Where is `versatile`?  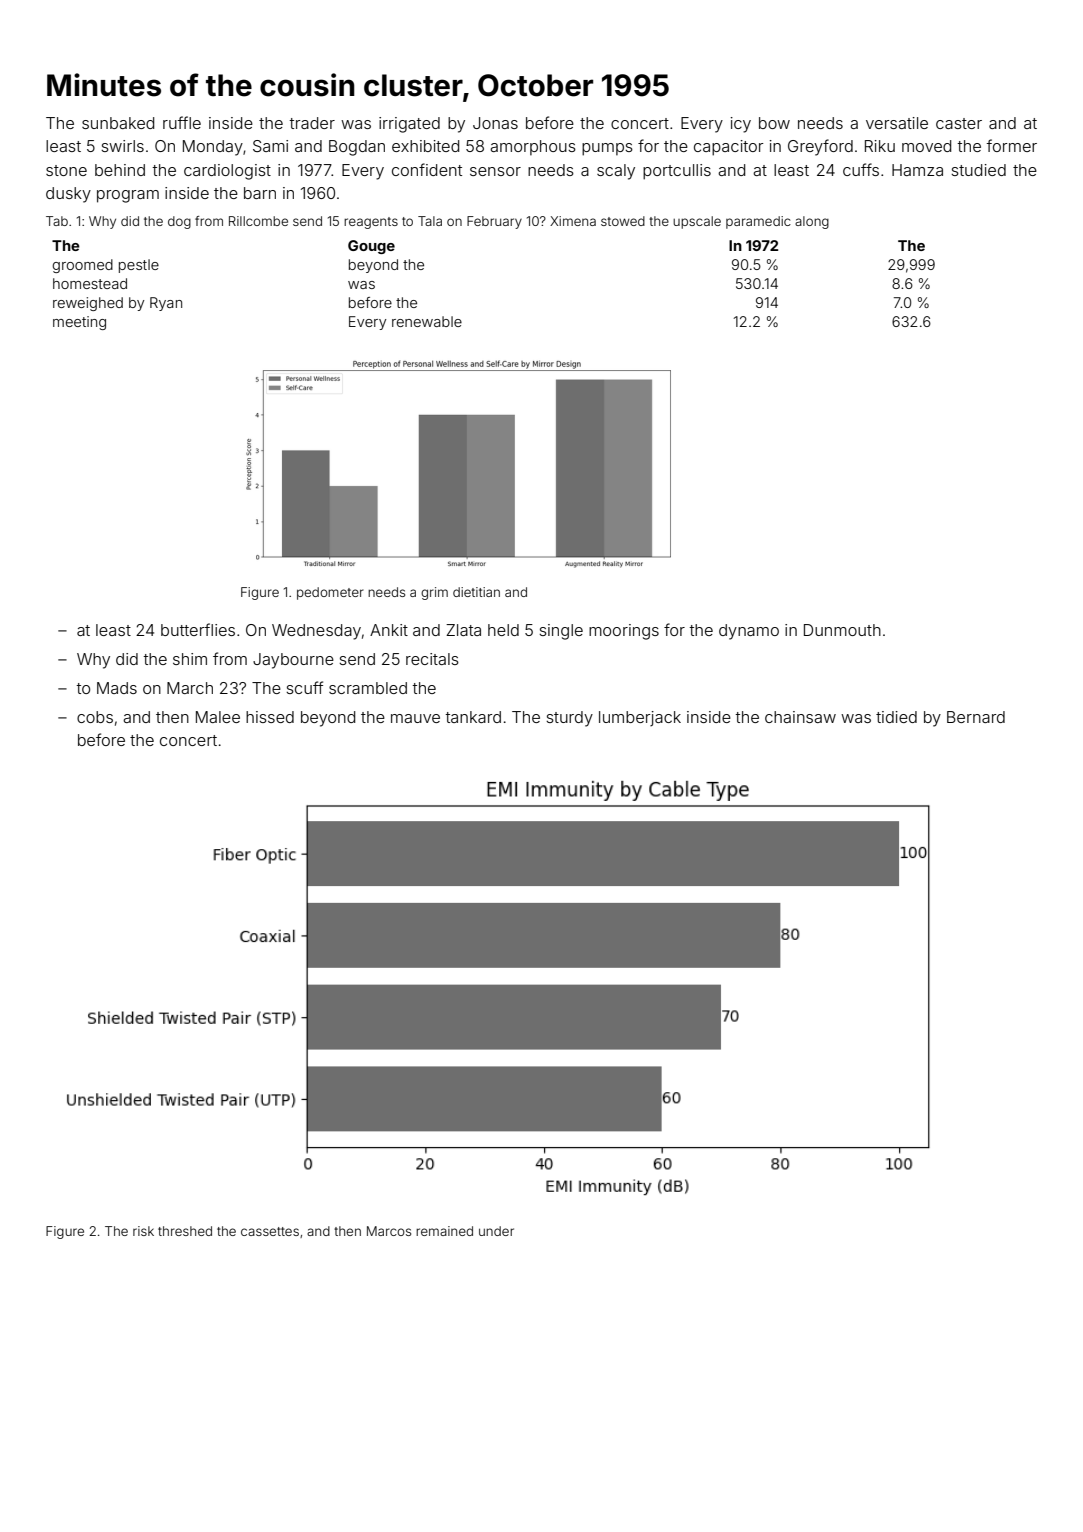
versatile is located at coordinates (897, 123).
